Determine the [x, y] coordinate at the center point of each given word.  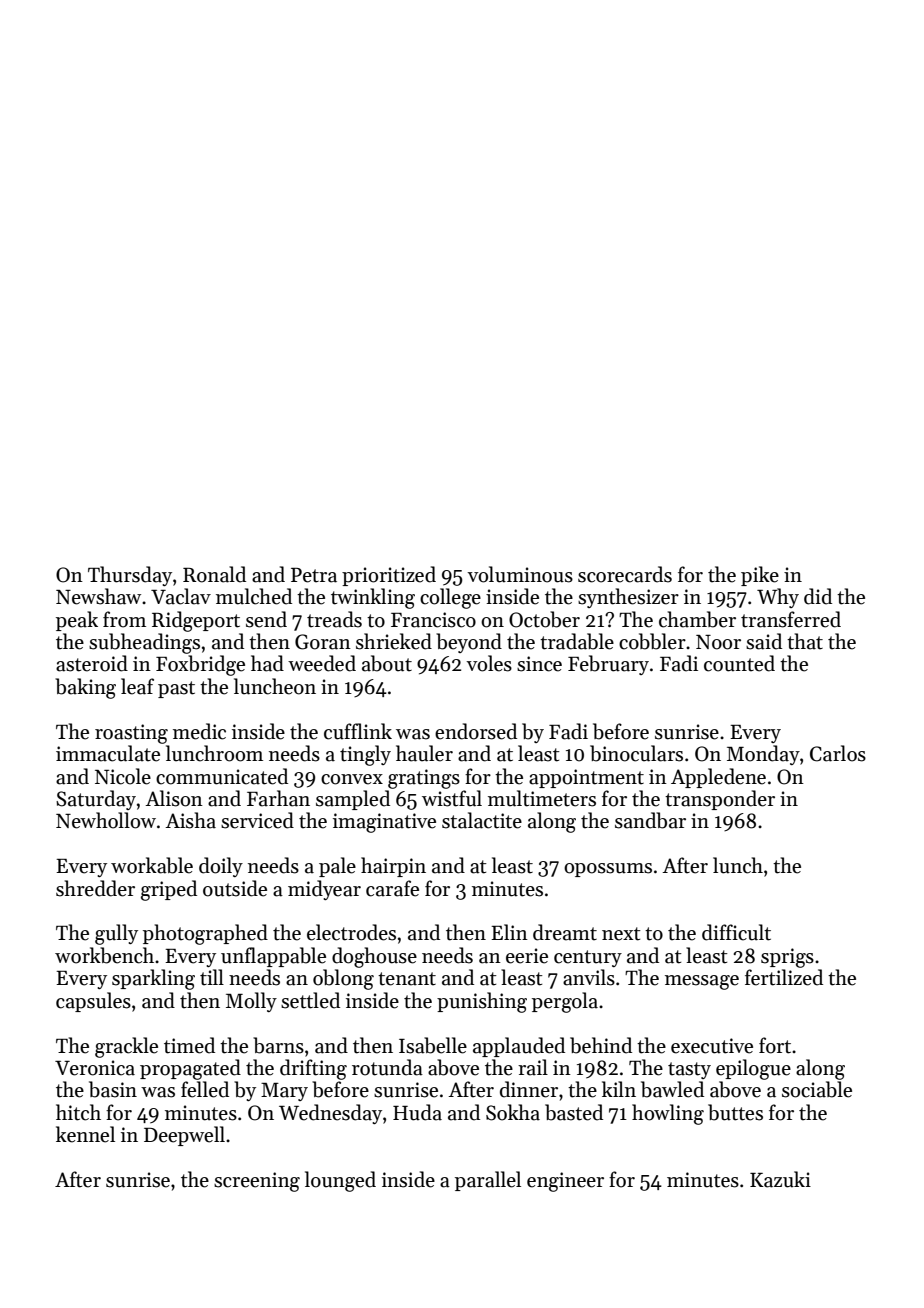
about [387, 663]
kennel [85, 1134]
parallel [488, 1181]
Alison [174, 798]
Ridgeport [196, 621]
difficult [736, 932]
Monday [763, 755]
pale [337, 867]
